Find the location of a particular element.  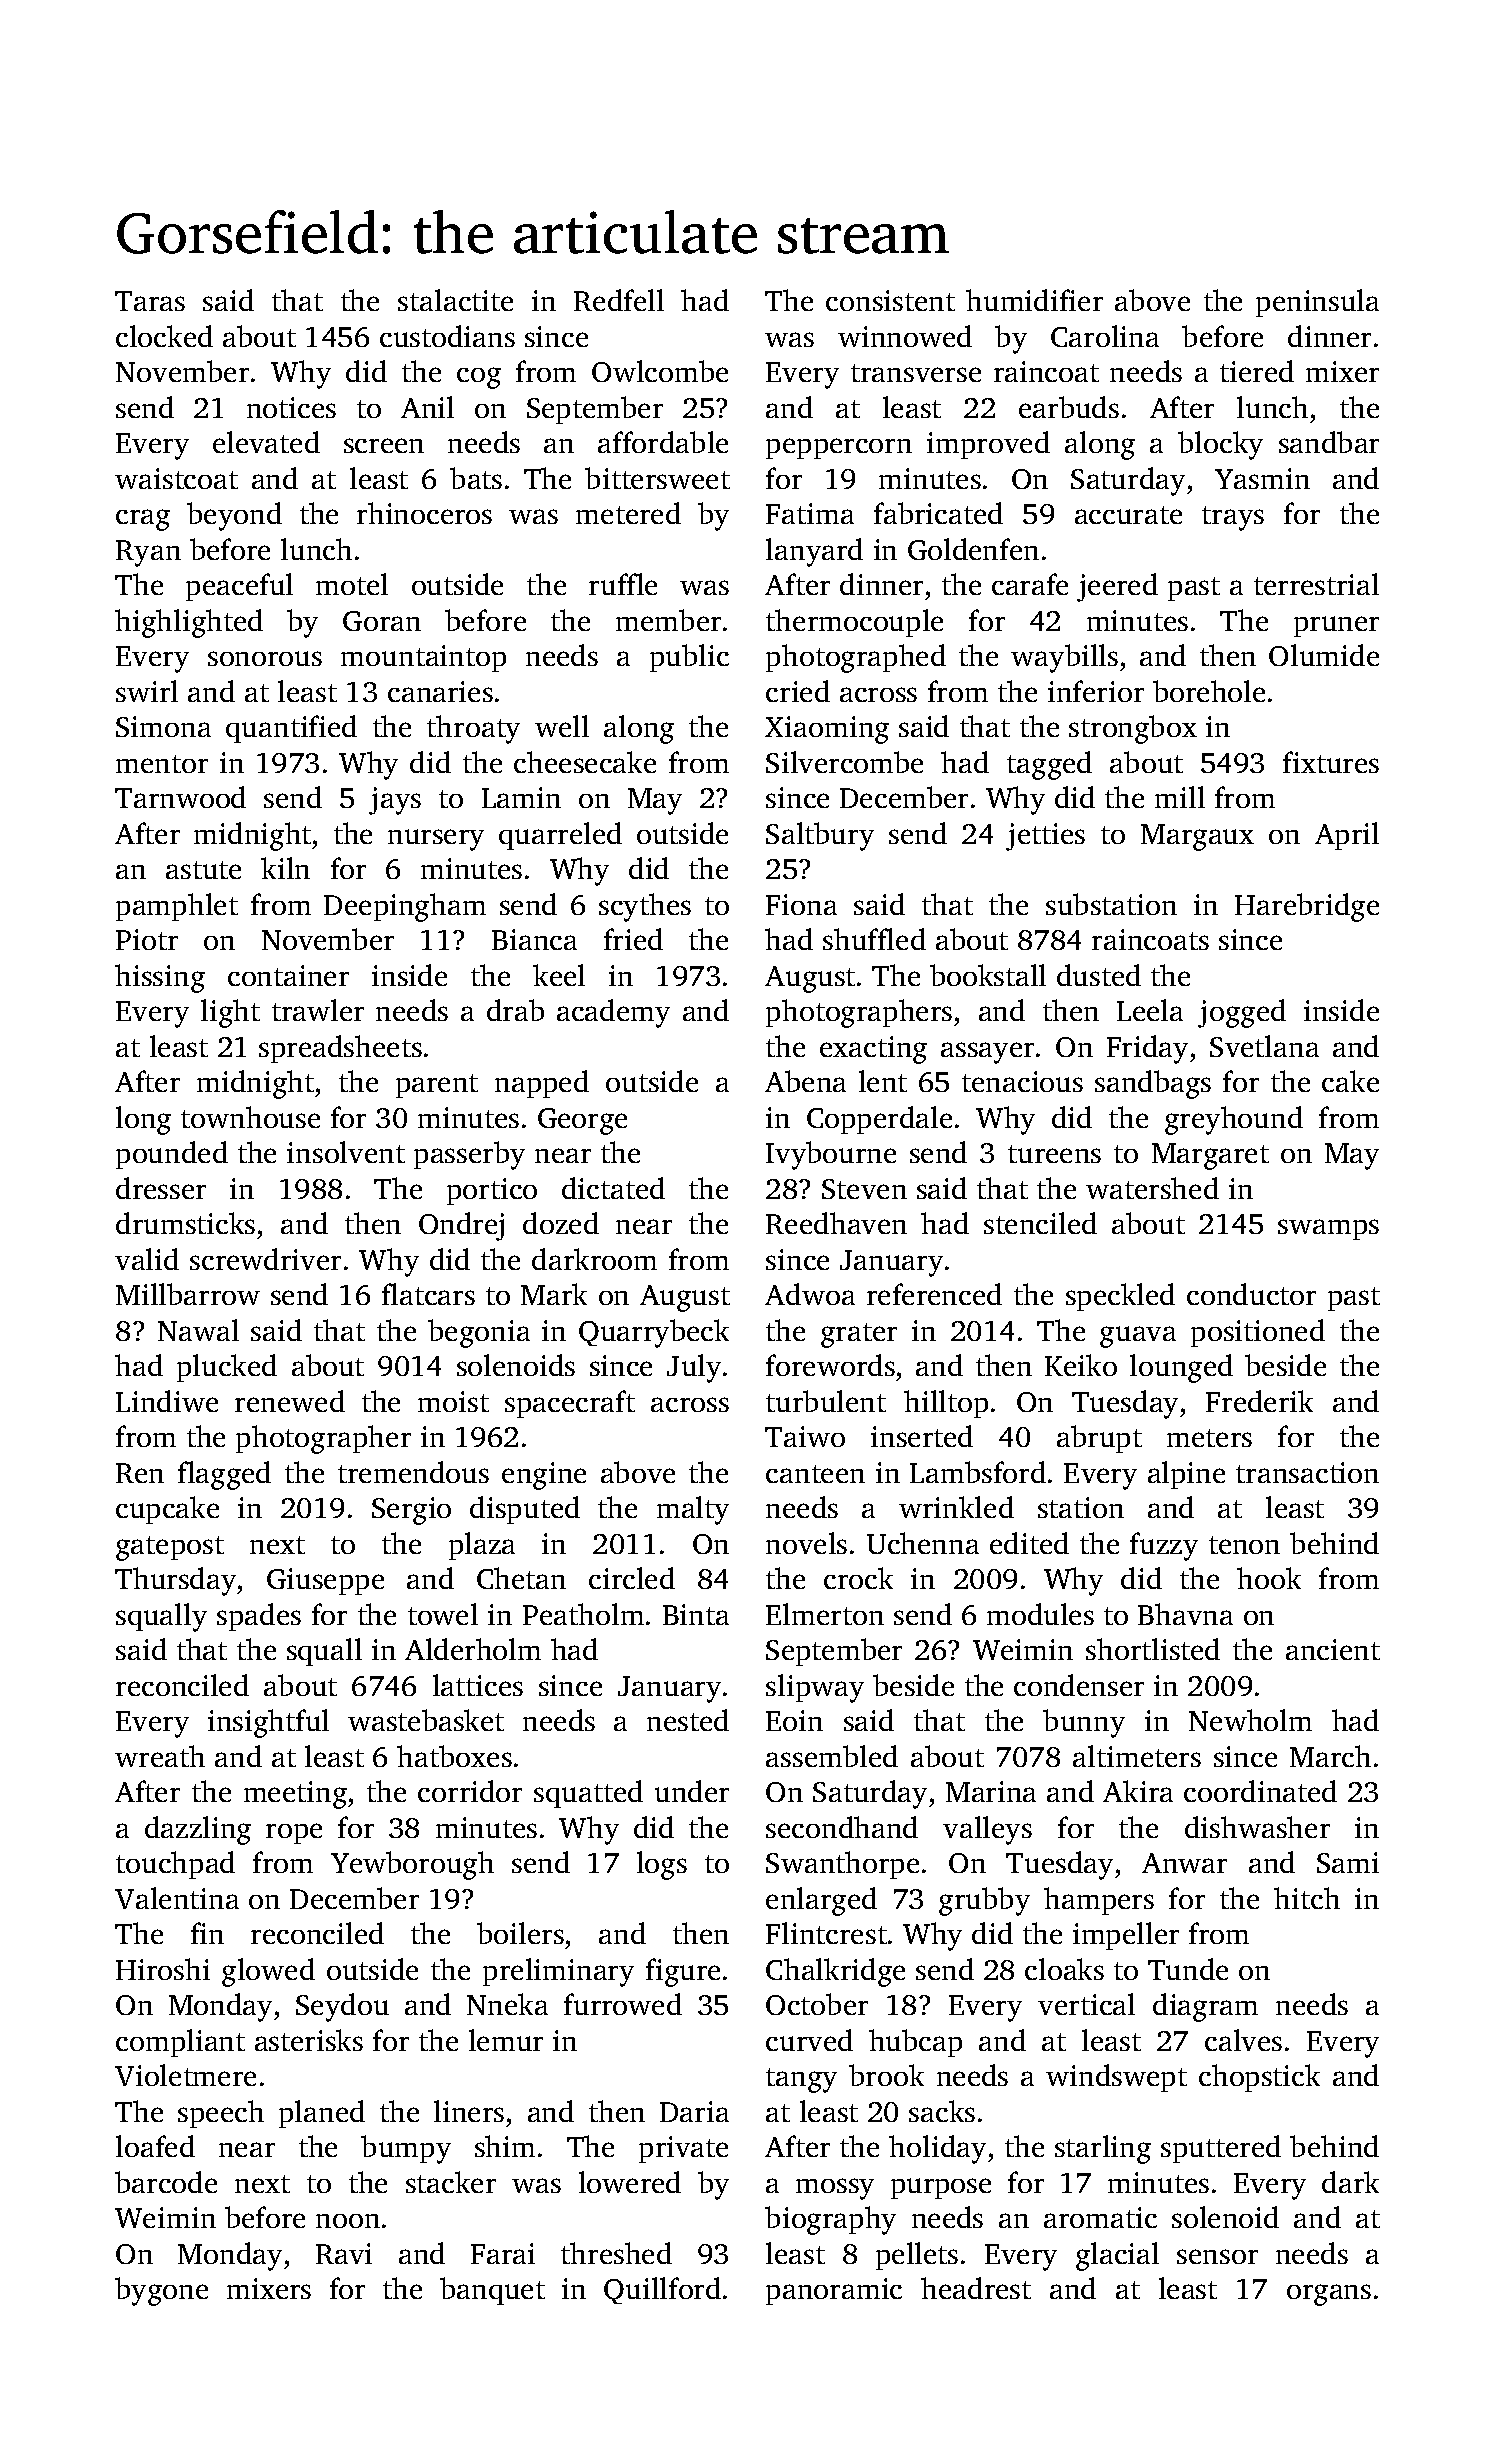

panoramic is located at coordinates (834, 2291).
